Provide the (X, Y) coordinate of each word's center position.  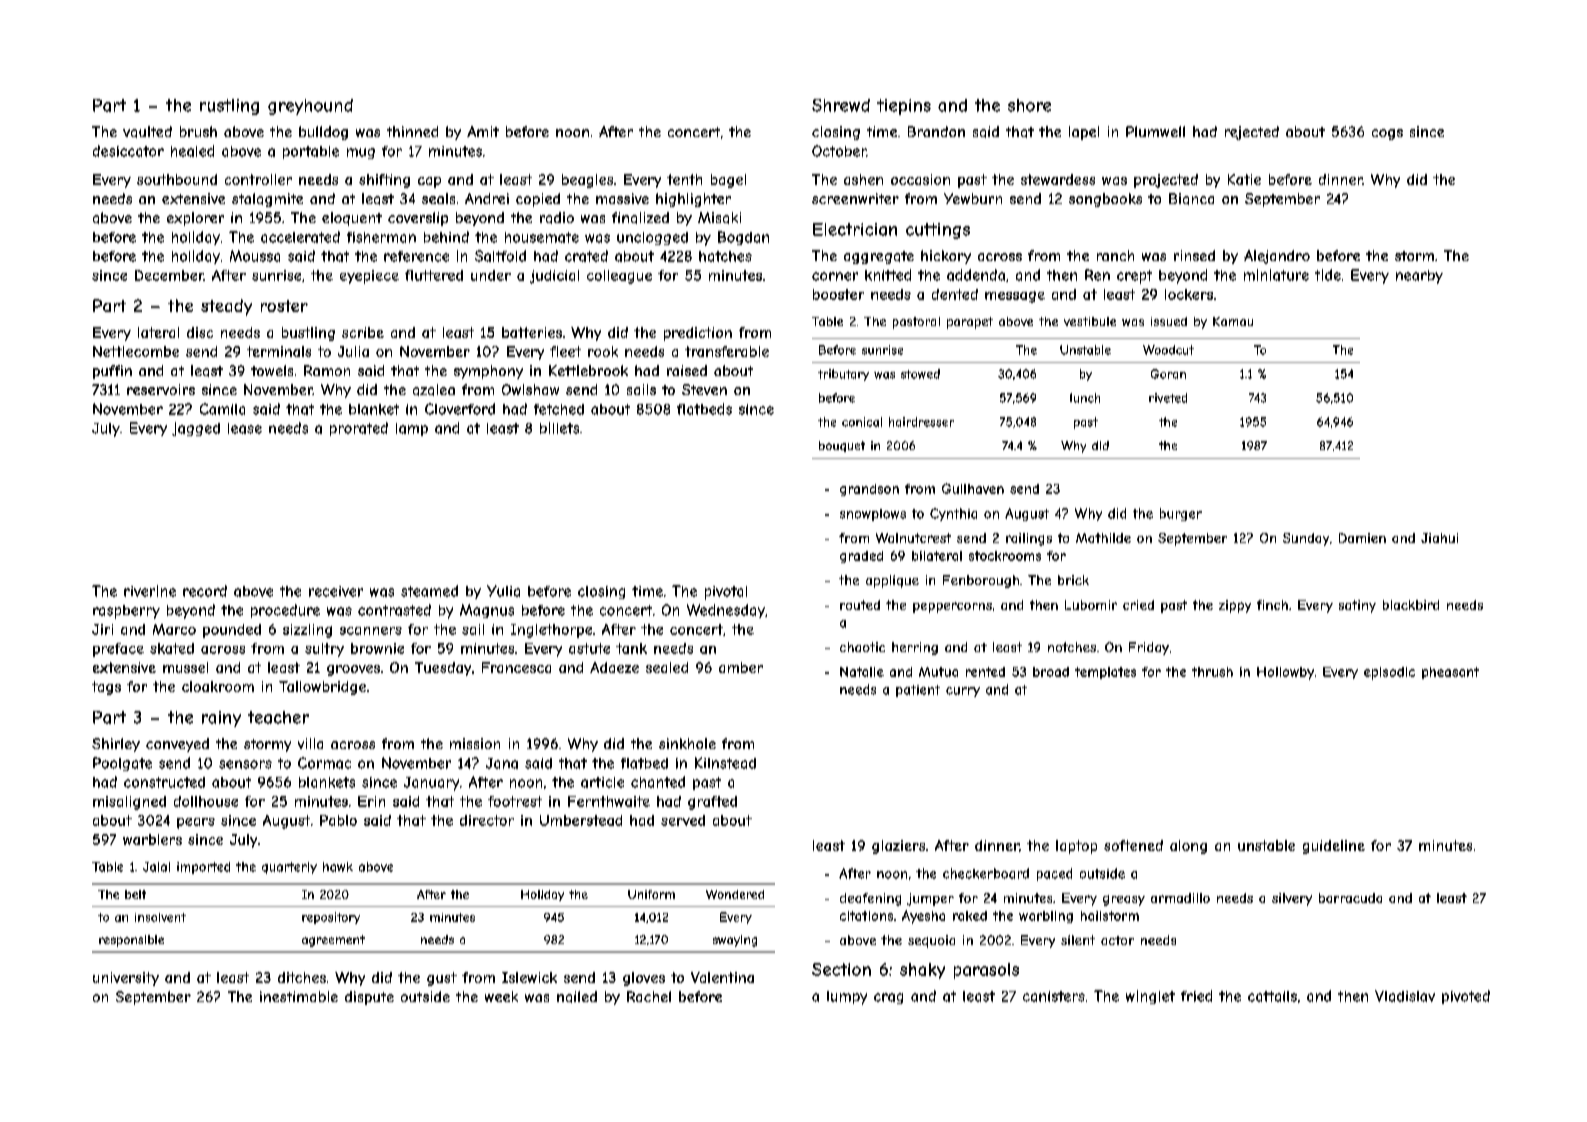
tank (631, 648)
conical (862, 422)
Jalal (156, 867)
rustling (229, 107)
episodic (1389, 673)
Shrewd (841, 105)
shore (1029, 105)
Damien (1362, 538)
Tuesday (443, 669)
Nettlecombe (136, 351)
